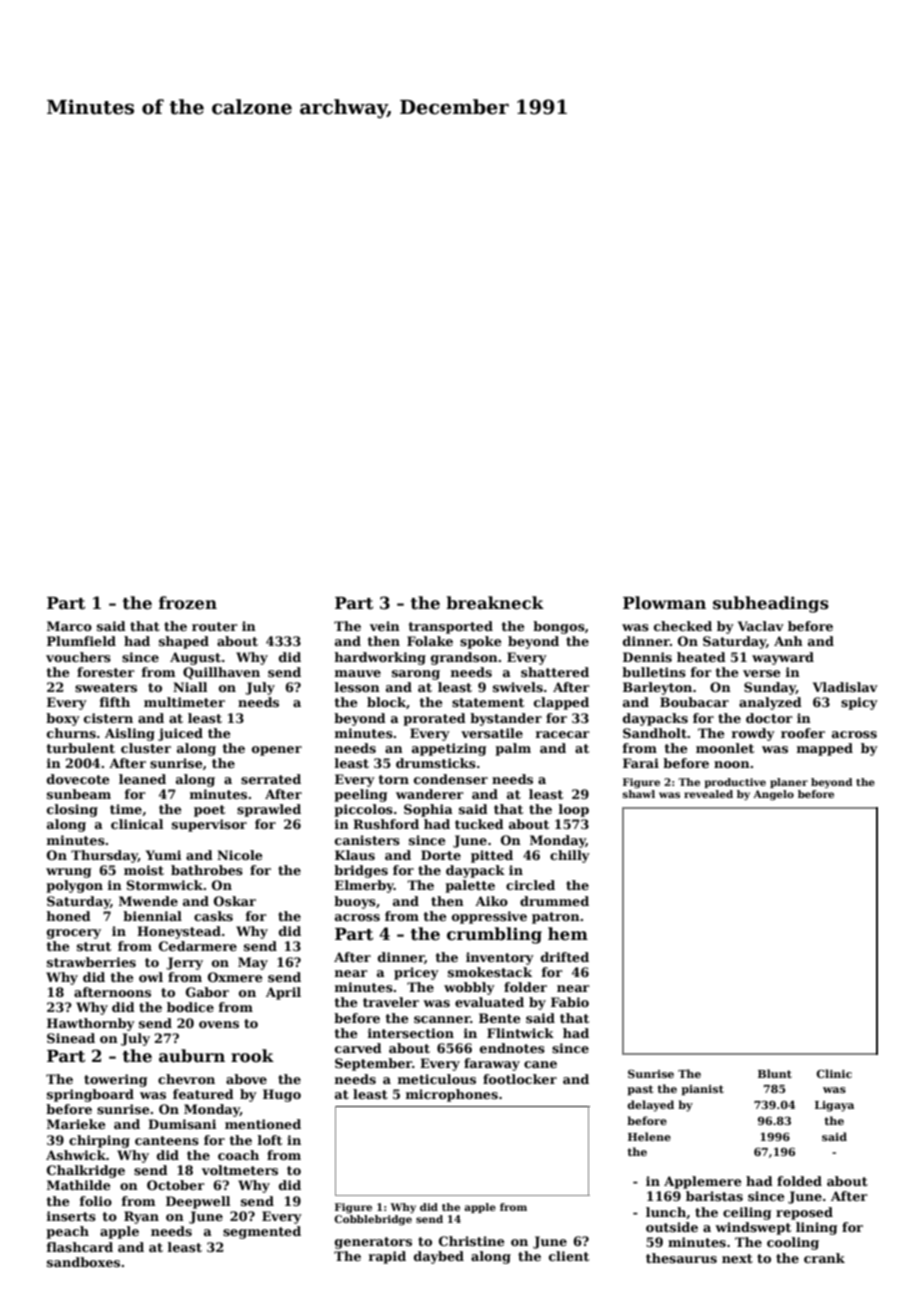 This document has height=1308, width=924. What do you see at coordinates (451, 627) in the document?
I see `transported` at bounding box center [451, 627].
